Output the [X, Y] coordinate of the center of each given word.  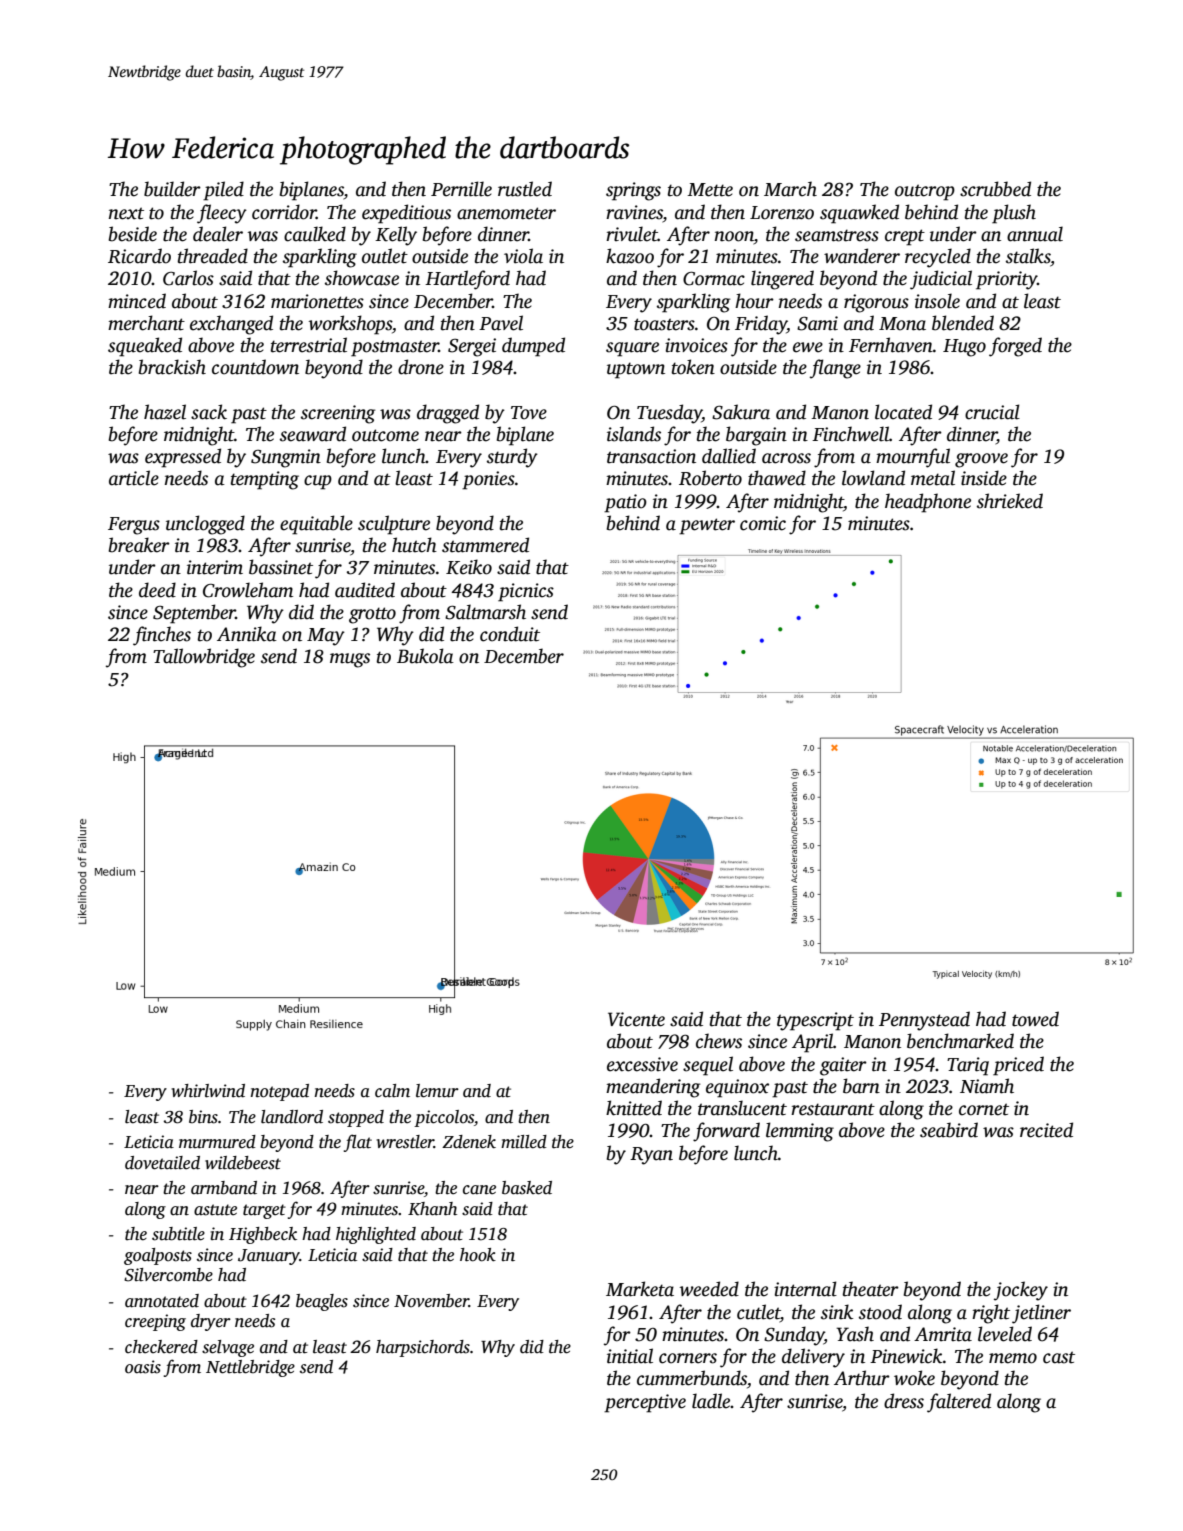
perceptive [645, 1403]
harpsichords [423, 1348]
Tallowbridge [204, 658]
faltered [959, 1403]
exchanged [231, 325]
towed [1035, 1019]
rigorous [876, 303]
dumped [533, 347]
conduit [510, 634]
